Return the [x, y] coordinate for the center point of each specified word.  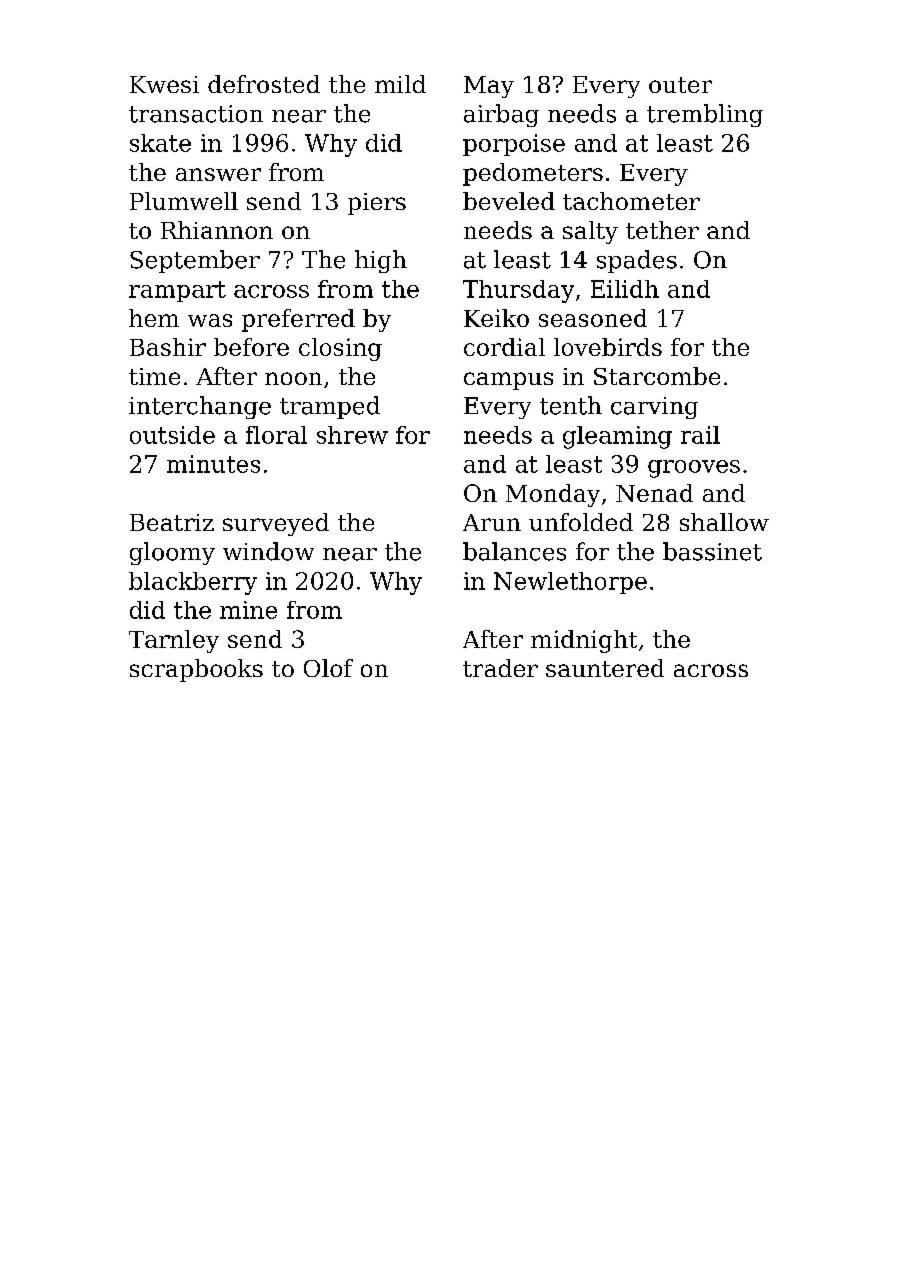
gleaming [617, 437]
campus [508, 381]
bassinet [712, 551]
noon [293, 378]
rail [700, 435]
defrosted [264, 84]
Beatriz [172, 522]
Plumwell [184, 201]
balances [514, 551]
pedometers [533, 174]
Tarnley [174, 641]
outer [680, 85]
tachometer [631, 201]
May [489, 87]
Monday [553, 495]
